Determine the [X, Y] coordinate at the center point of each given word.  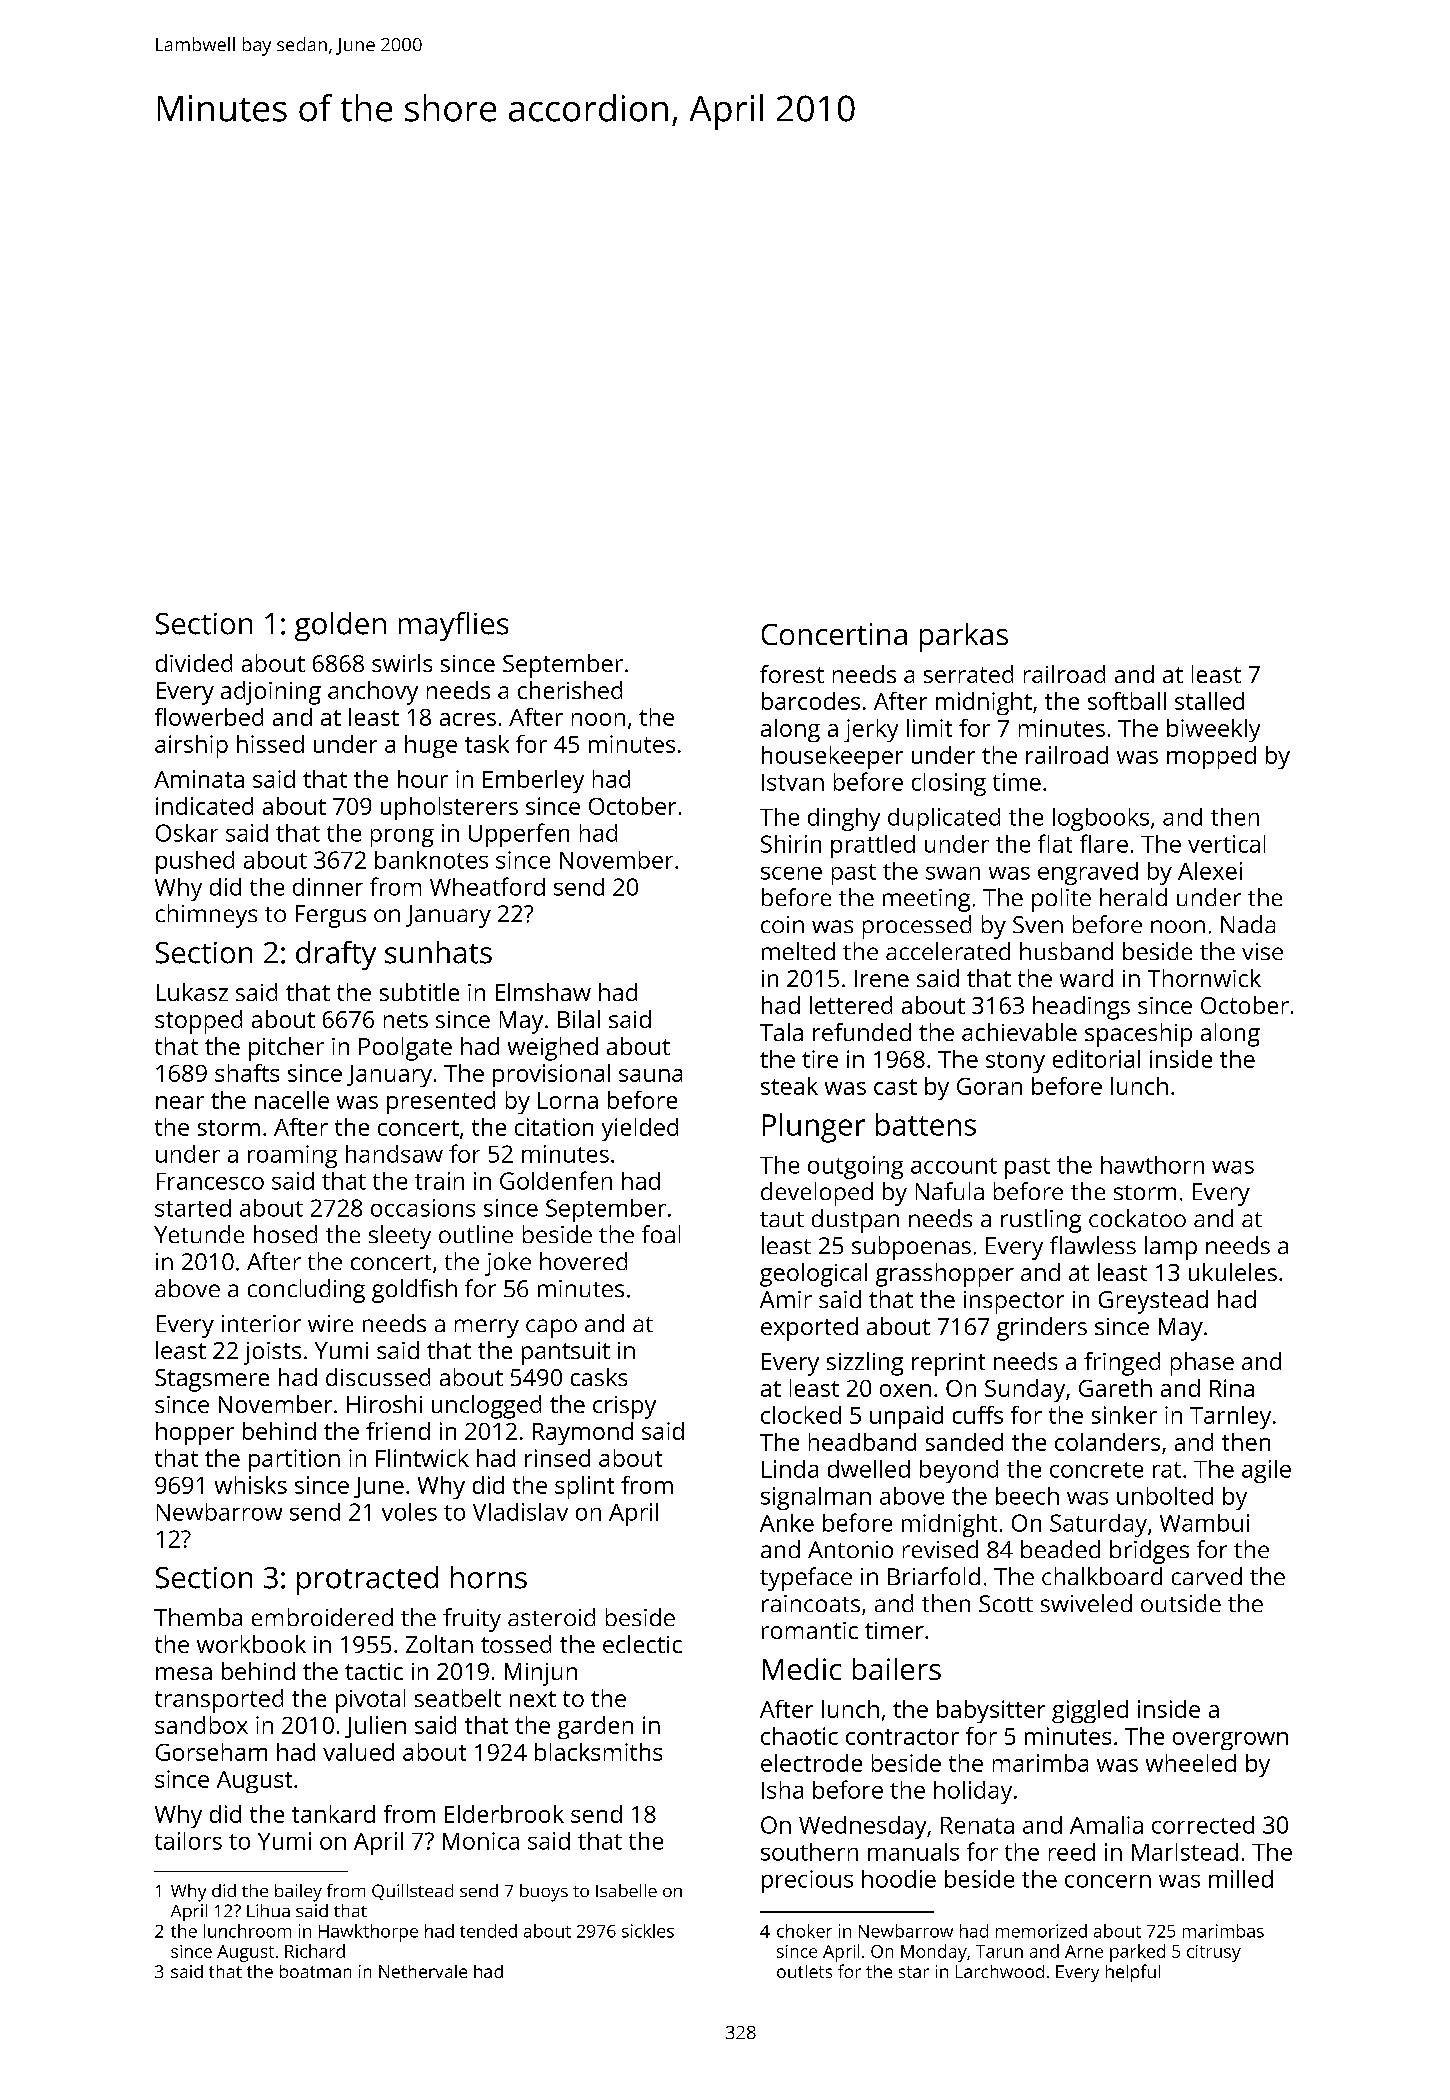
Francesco [210, 1181]
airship [191, 746]
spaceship [1138, 1035]
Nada [1248, 924]
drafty [336, 955]
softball [1127, 701]
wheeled [1191, 1763]
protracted [367, 1580]
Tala [781, 1032]
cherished [570, 690]
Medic [802, 1669]
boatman [315, 1971]
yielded [640, 1129]
